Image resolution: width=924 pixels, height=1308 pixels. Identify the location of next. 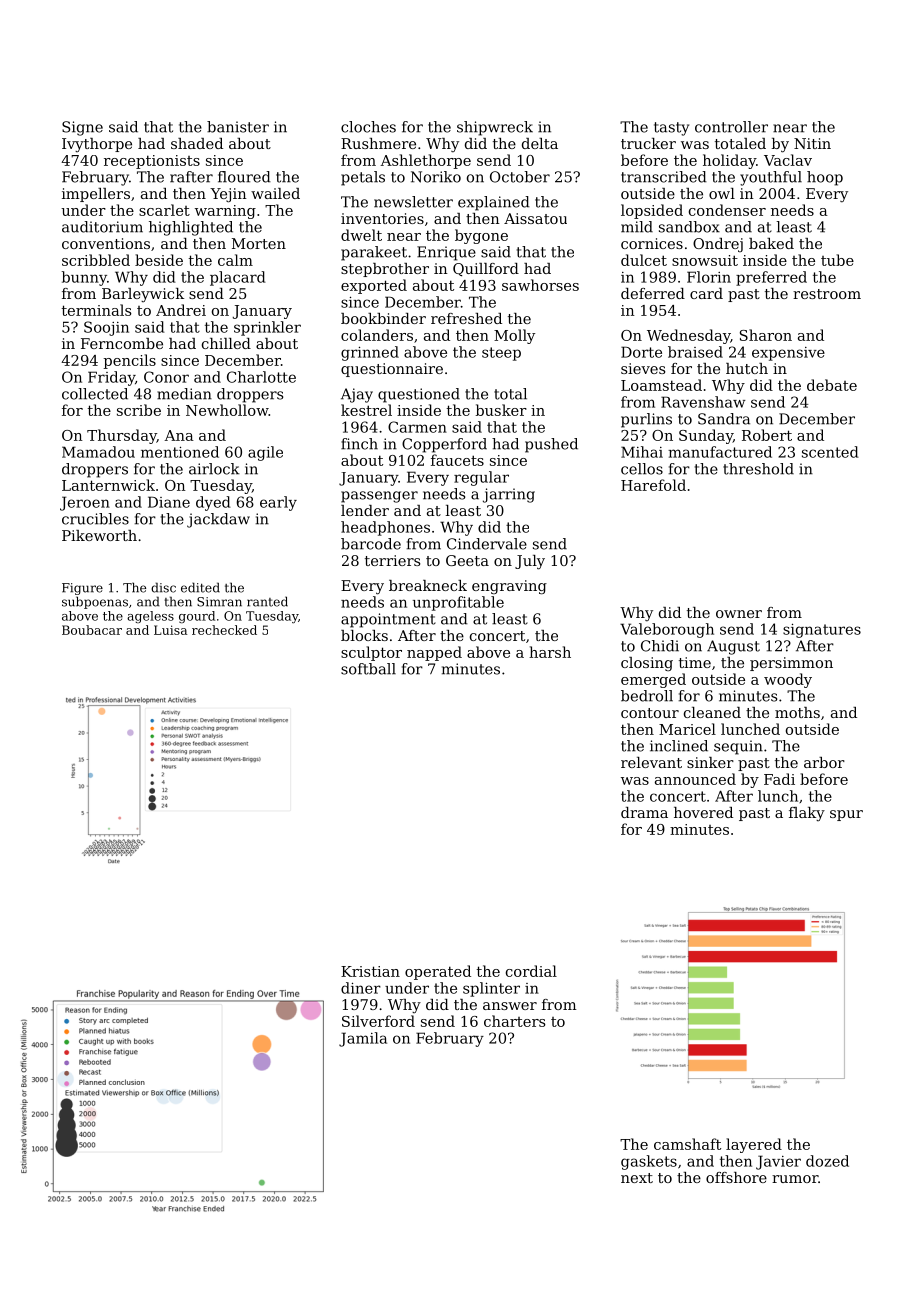
(637, 1178).
